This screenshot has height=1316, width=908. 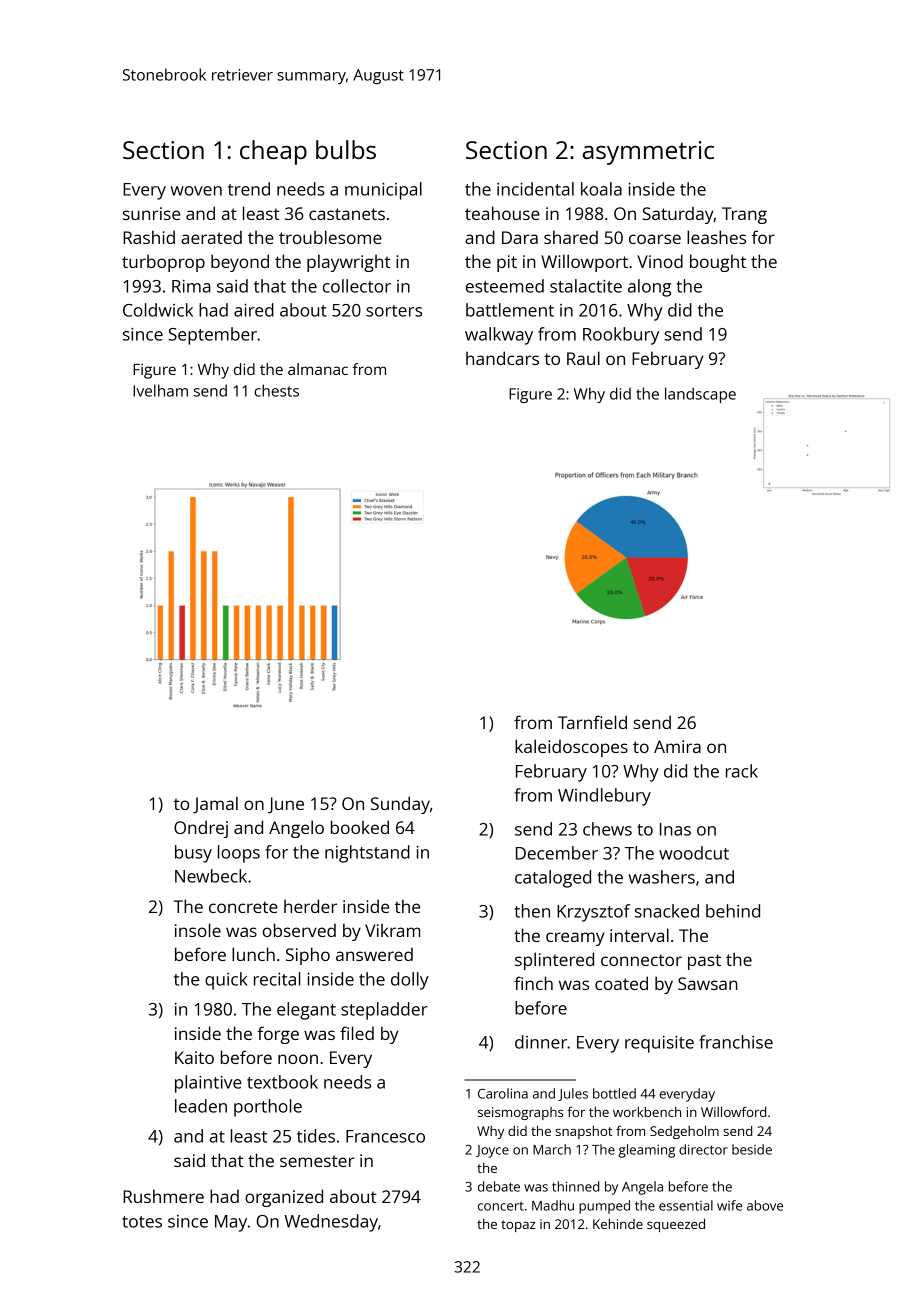 I want to click on then, so click(x=532, y=911).
